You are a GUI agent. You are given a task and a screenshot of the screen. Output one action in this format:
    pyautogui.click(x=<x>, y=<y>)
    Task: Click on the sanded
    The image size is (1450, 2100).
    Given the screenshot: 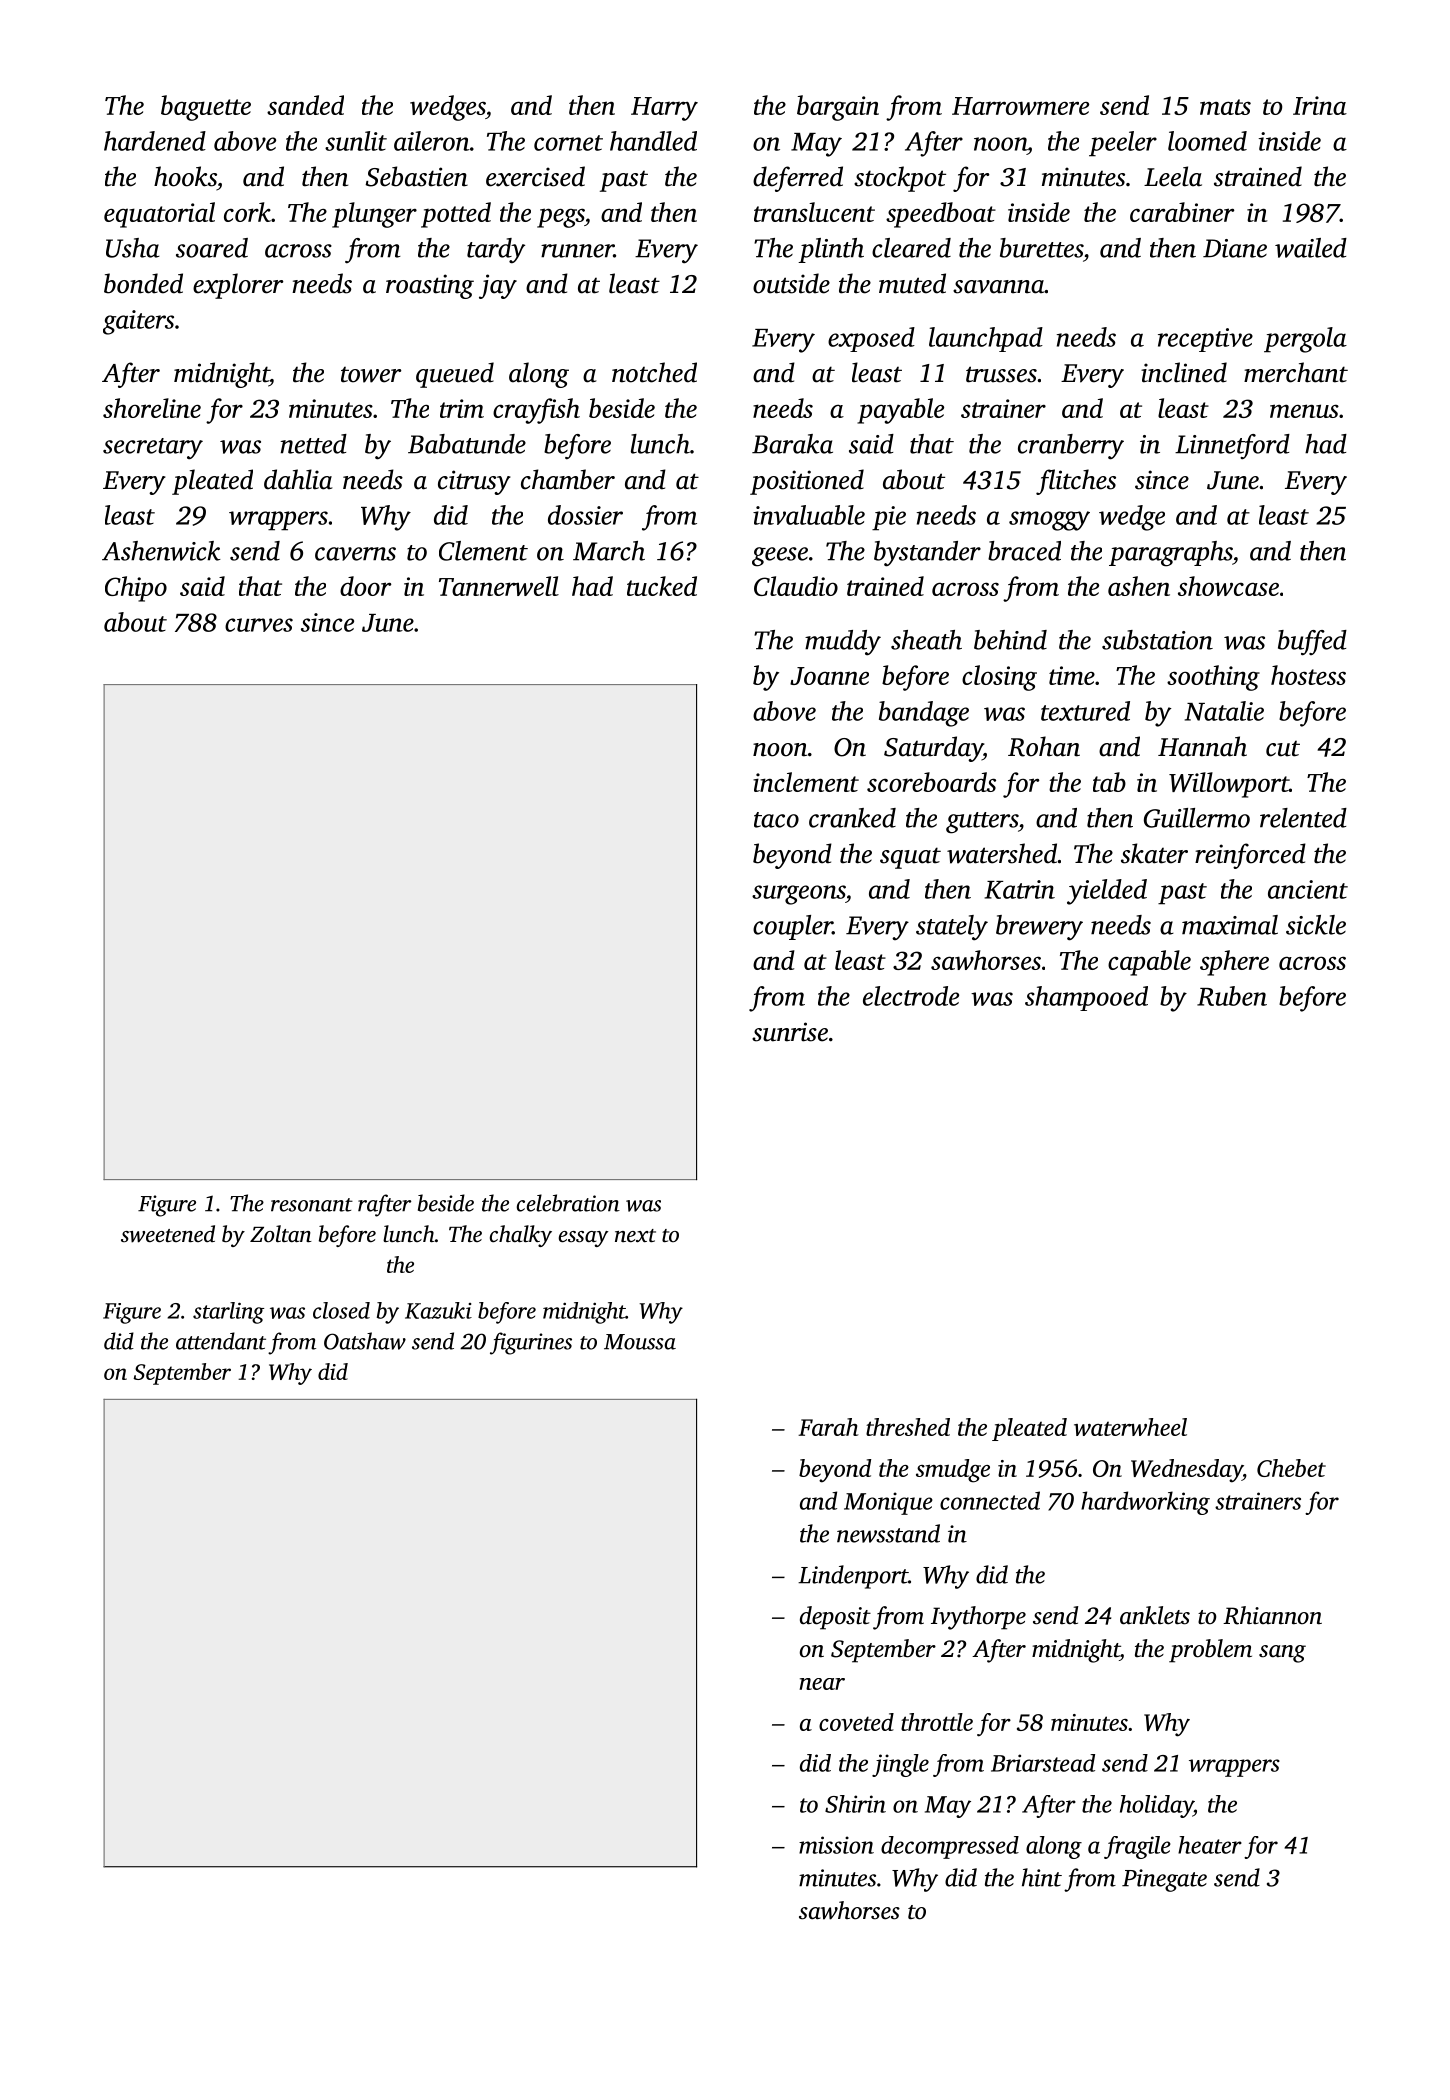 What is the action you would take?
    pyautogui.click(x=305, y=105)
